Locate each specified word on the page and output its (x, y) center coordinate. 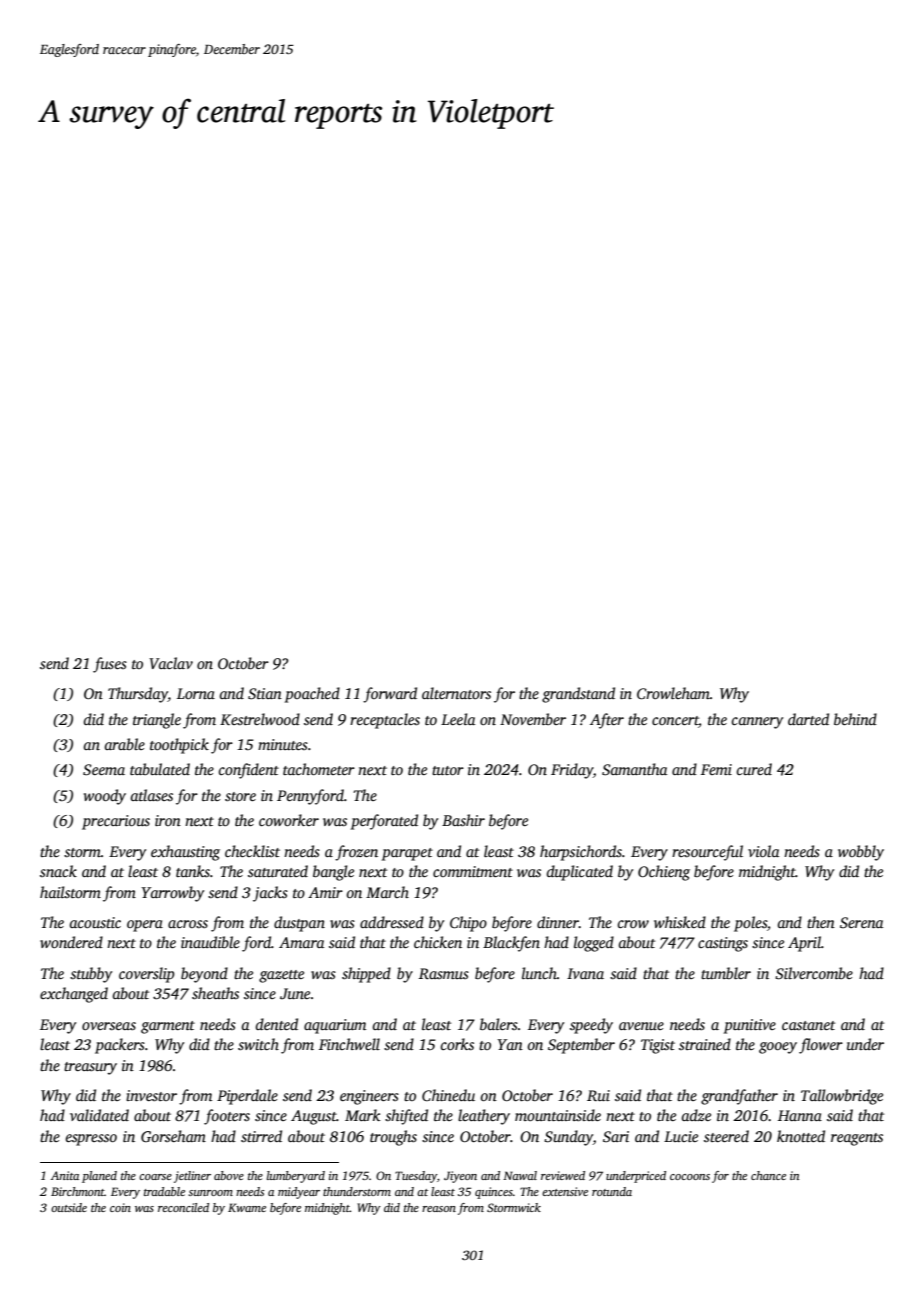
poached (312, 695)
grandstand (578, 695)
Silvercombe (814, 973)
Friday (572, 771)
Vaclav (171, 663)
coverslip (146, 975)
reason (439, 1209)
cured (754, 769)
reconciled (183, 1207)
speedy (591, 1026)
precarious (116, 822)
